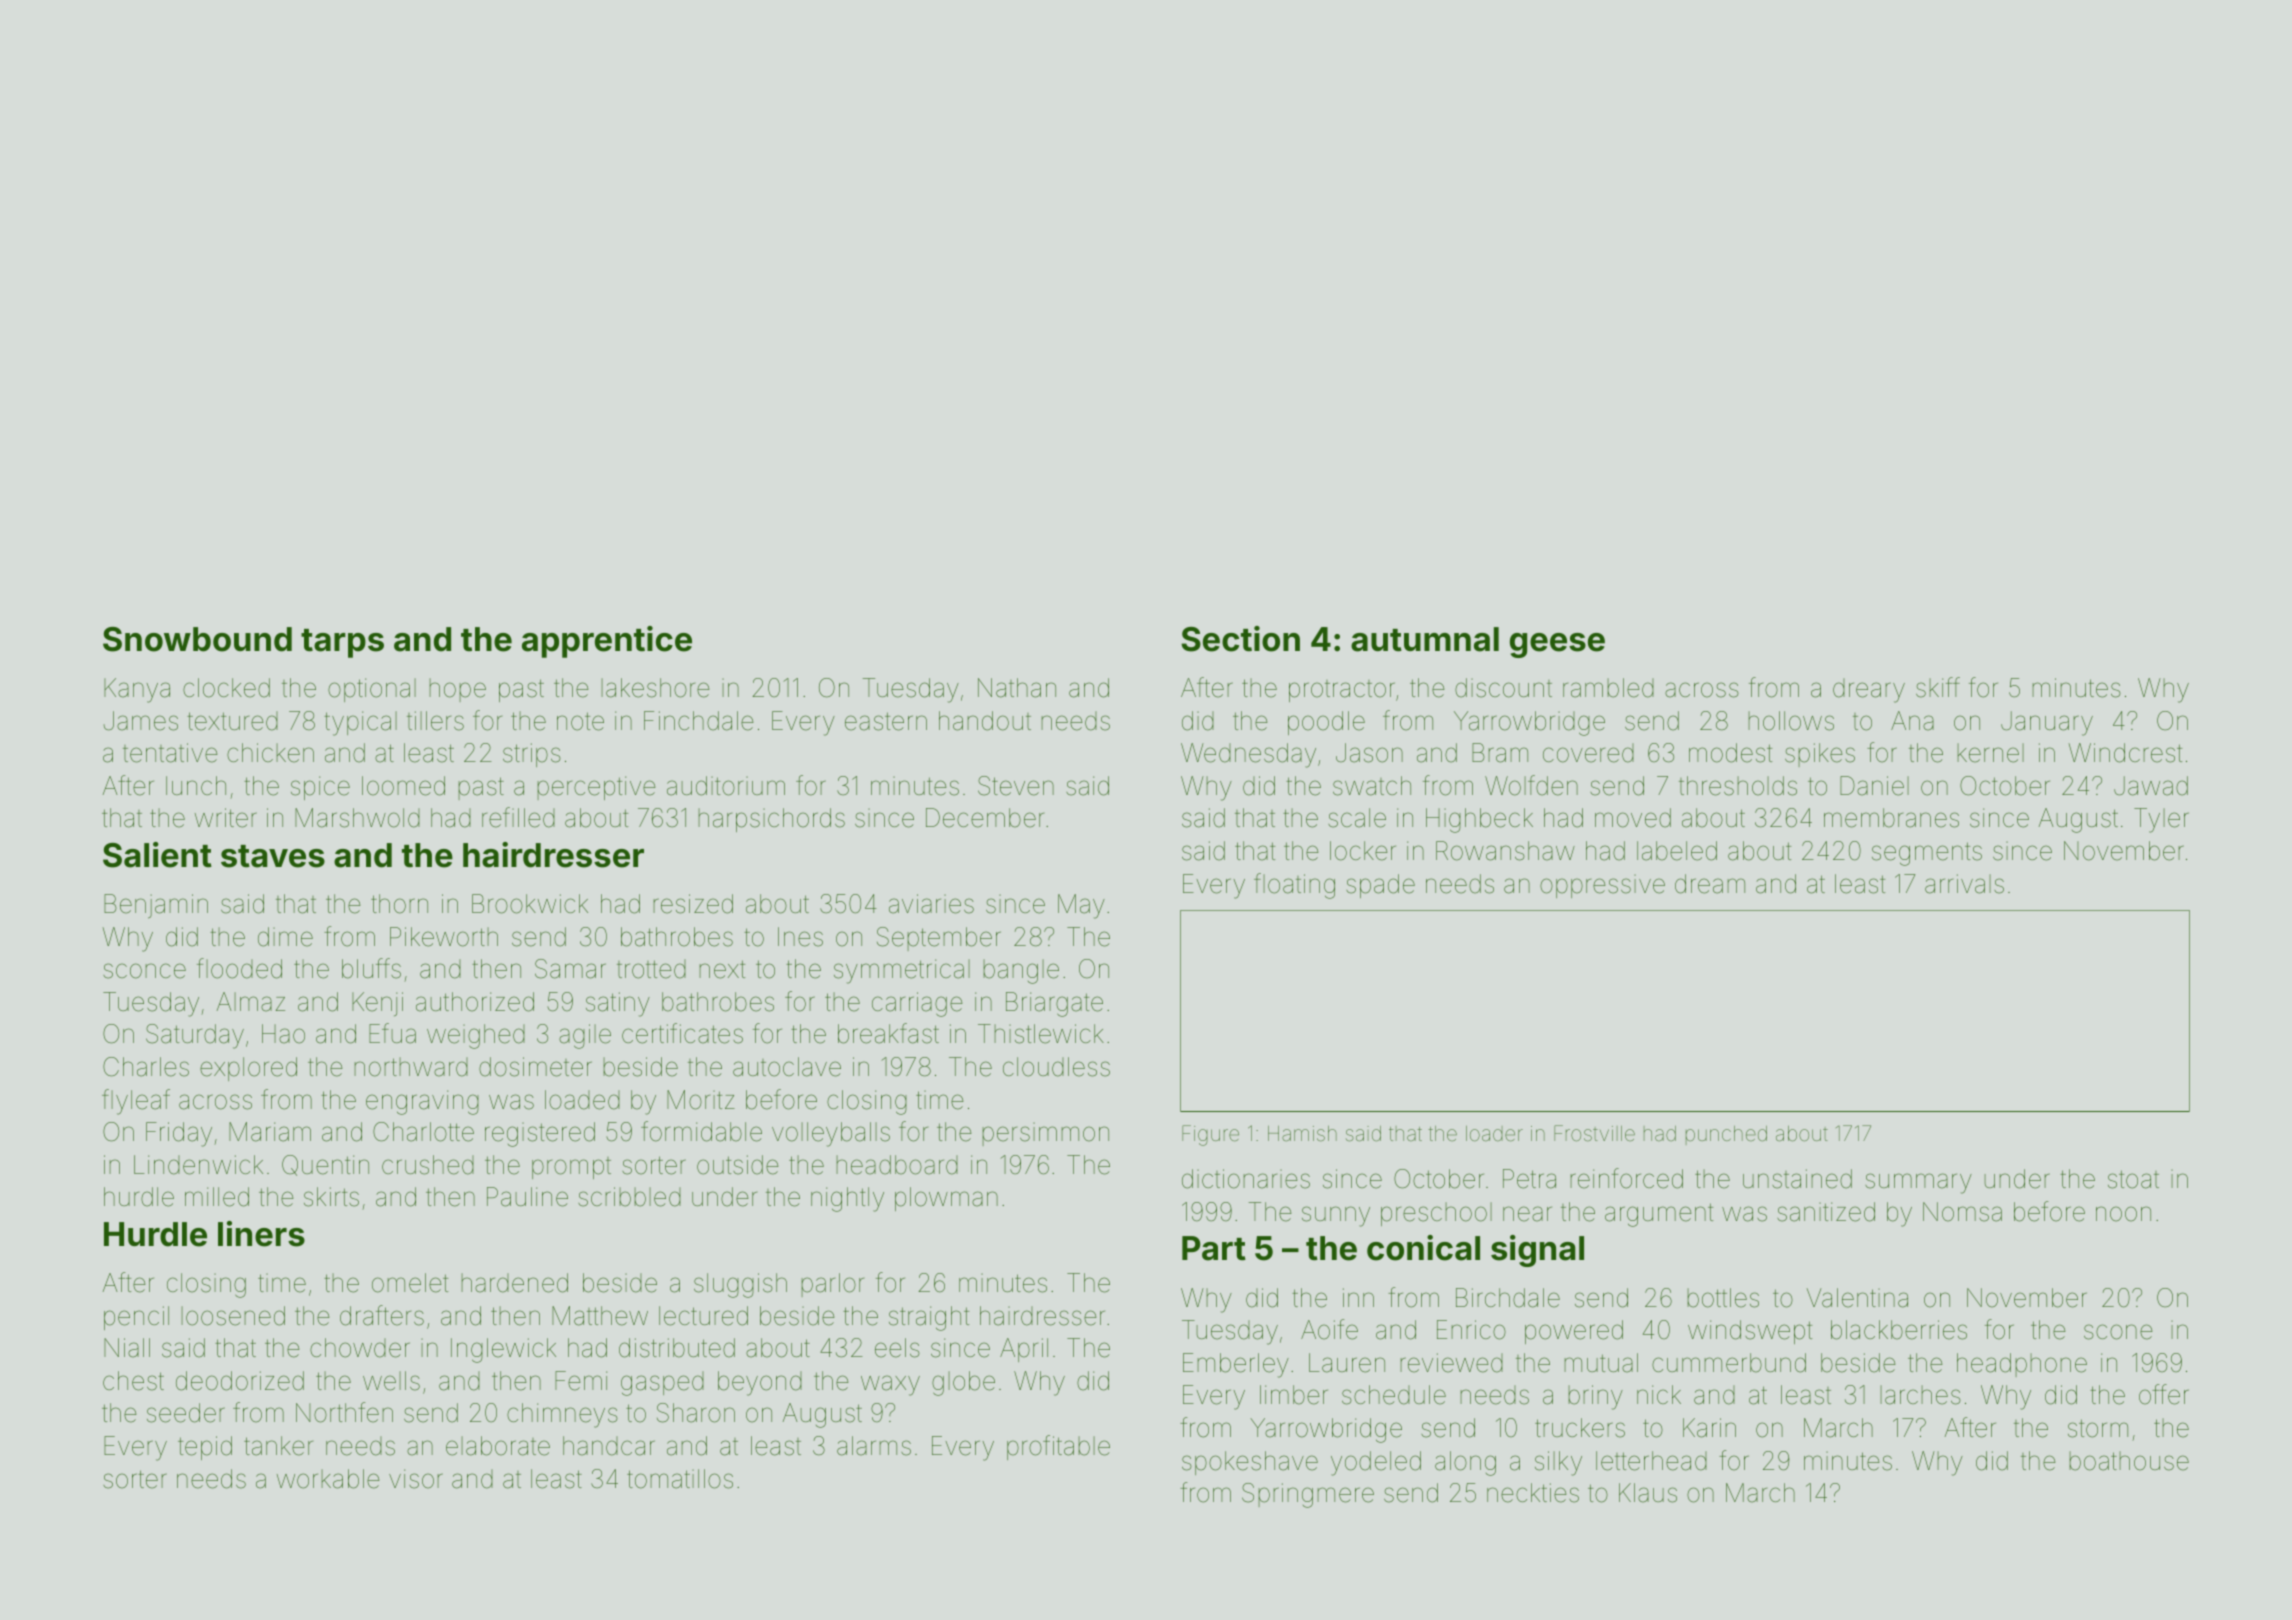 The height and width of the screenshot is (1620, 2292). What do you see at coordinates (1240, 639) in the screenshot?
I see `Section` at bounding box center [1240, 639].
